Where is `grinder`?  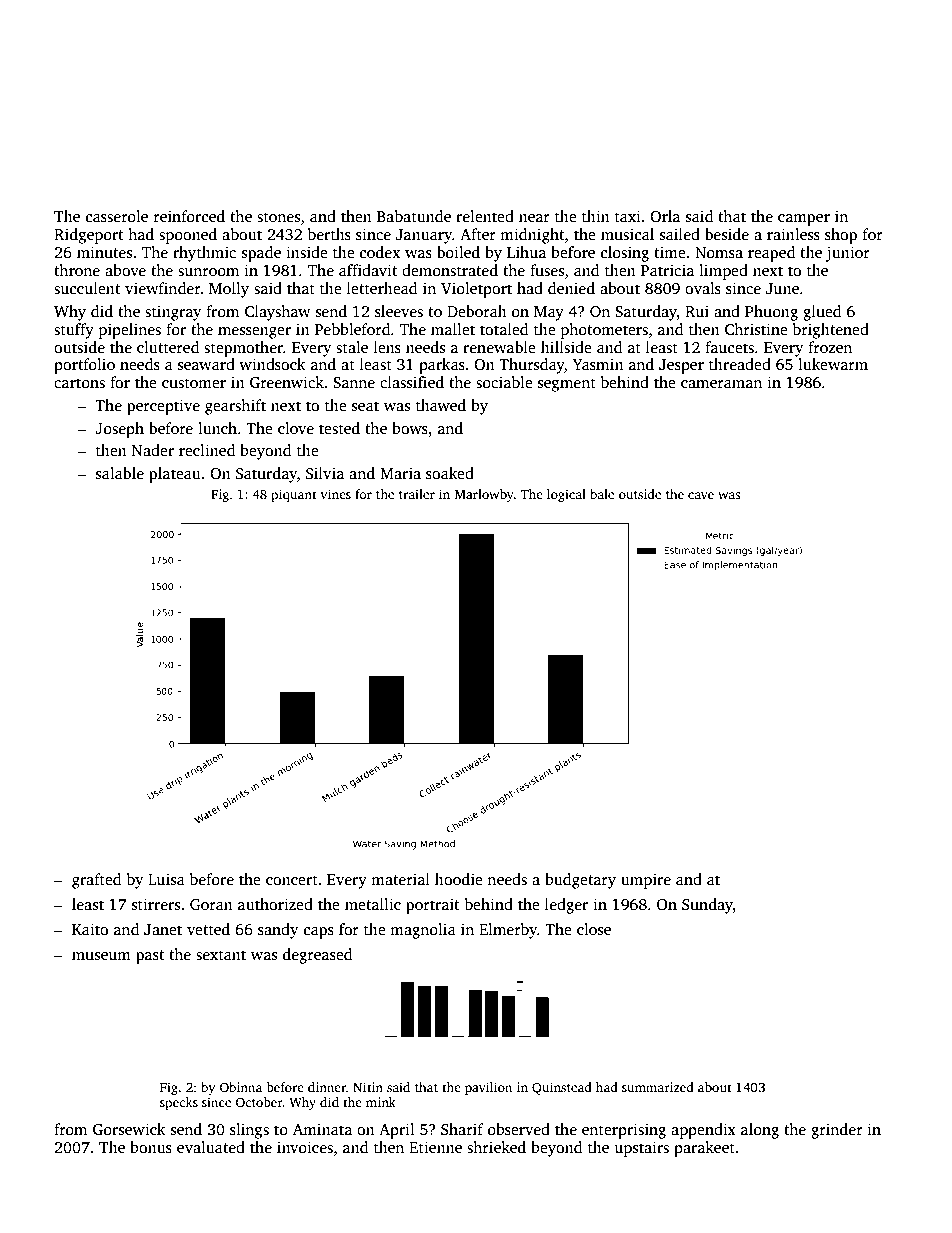 grinder is located at coordinates (837, 1131).
